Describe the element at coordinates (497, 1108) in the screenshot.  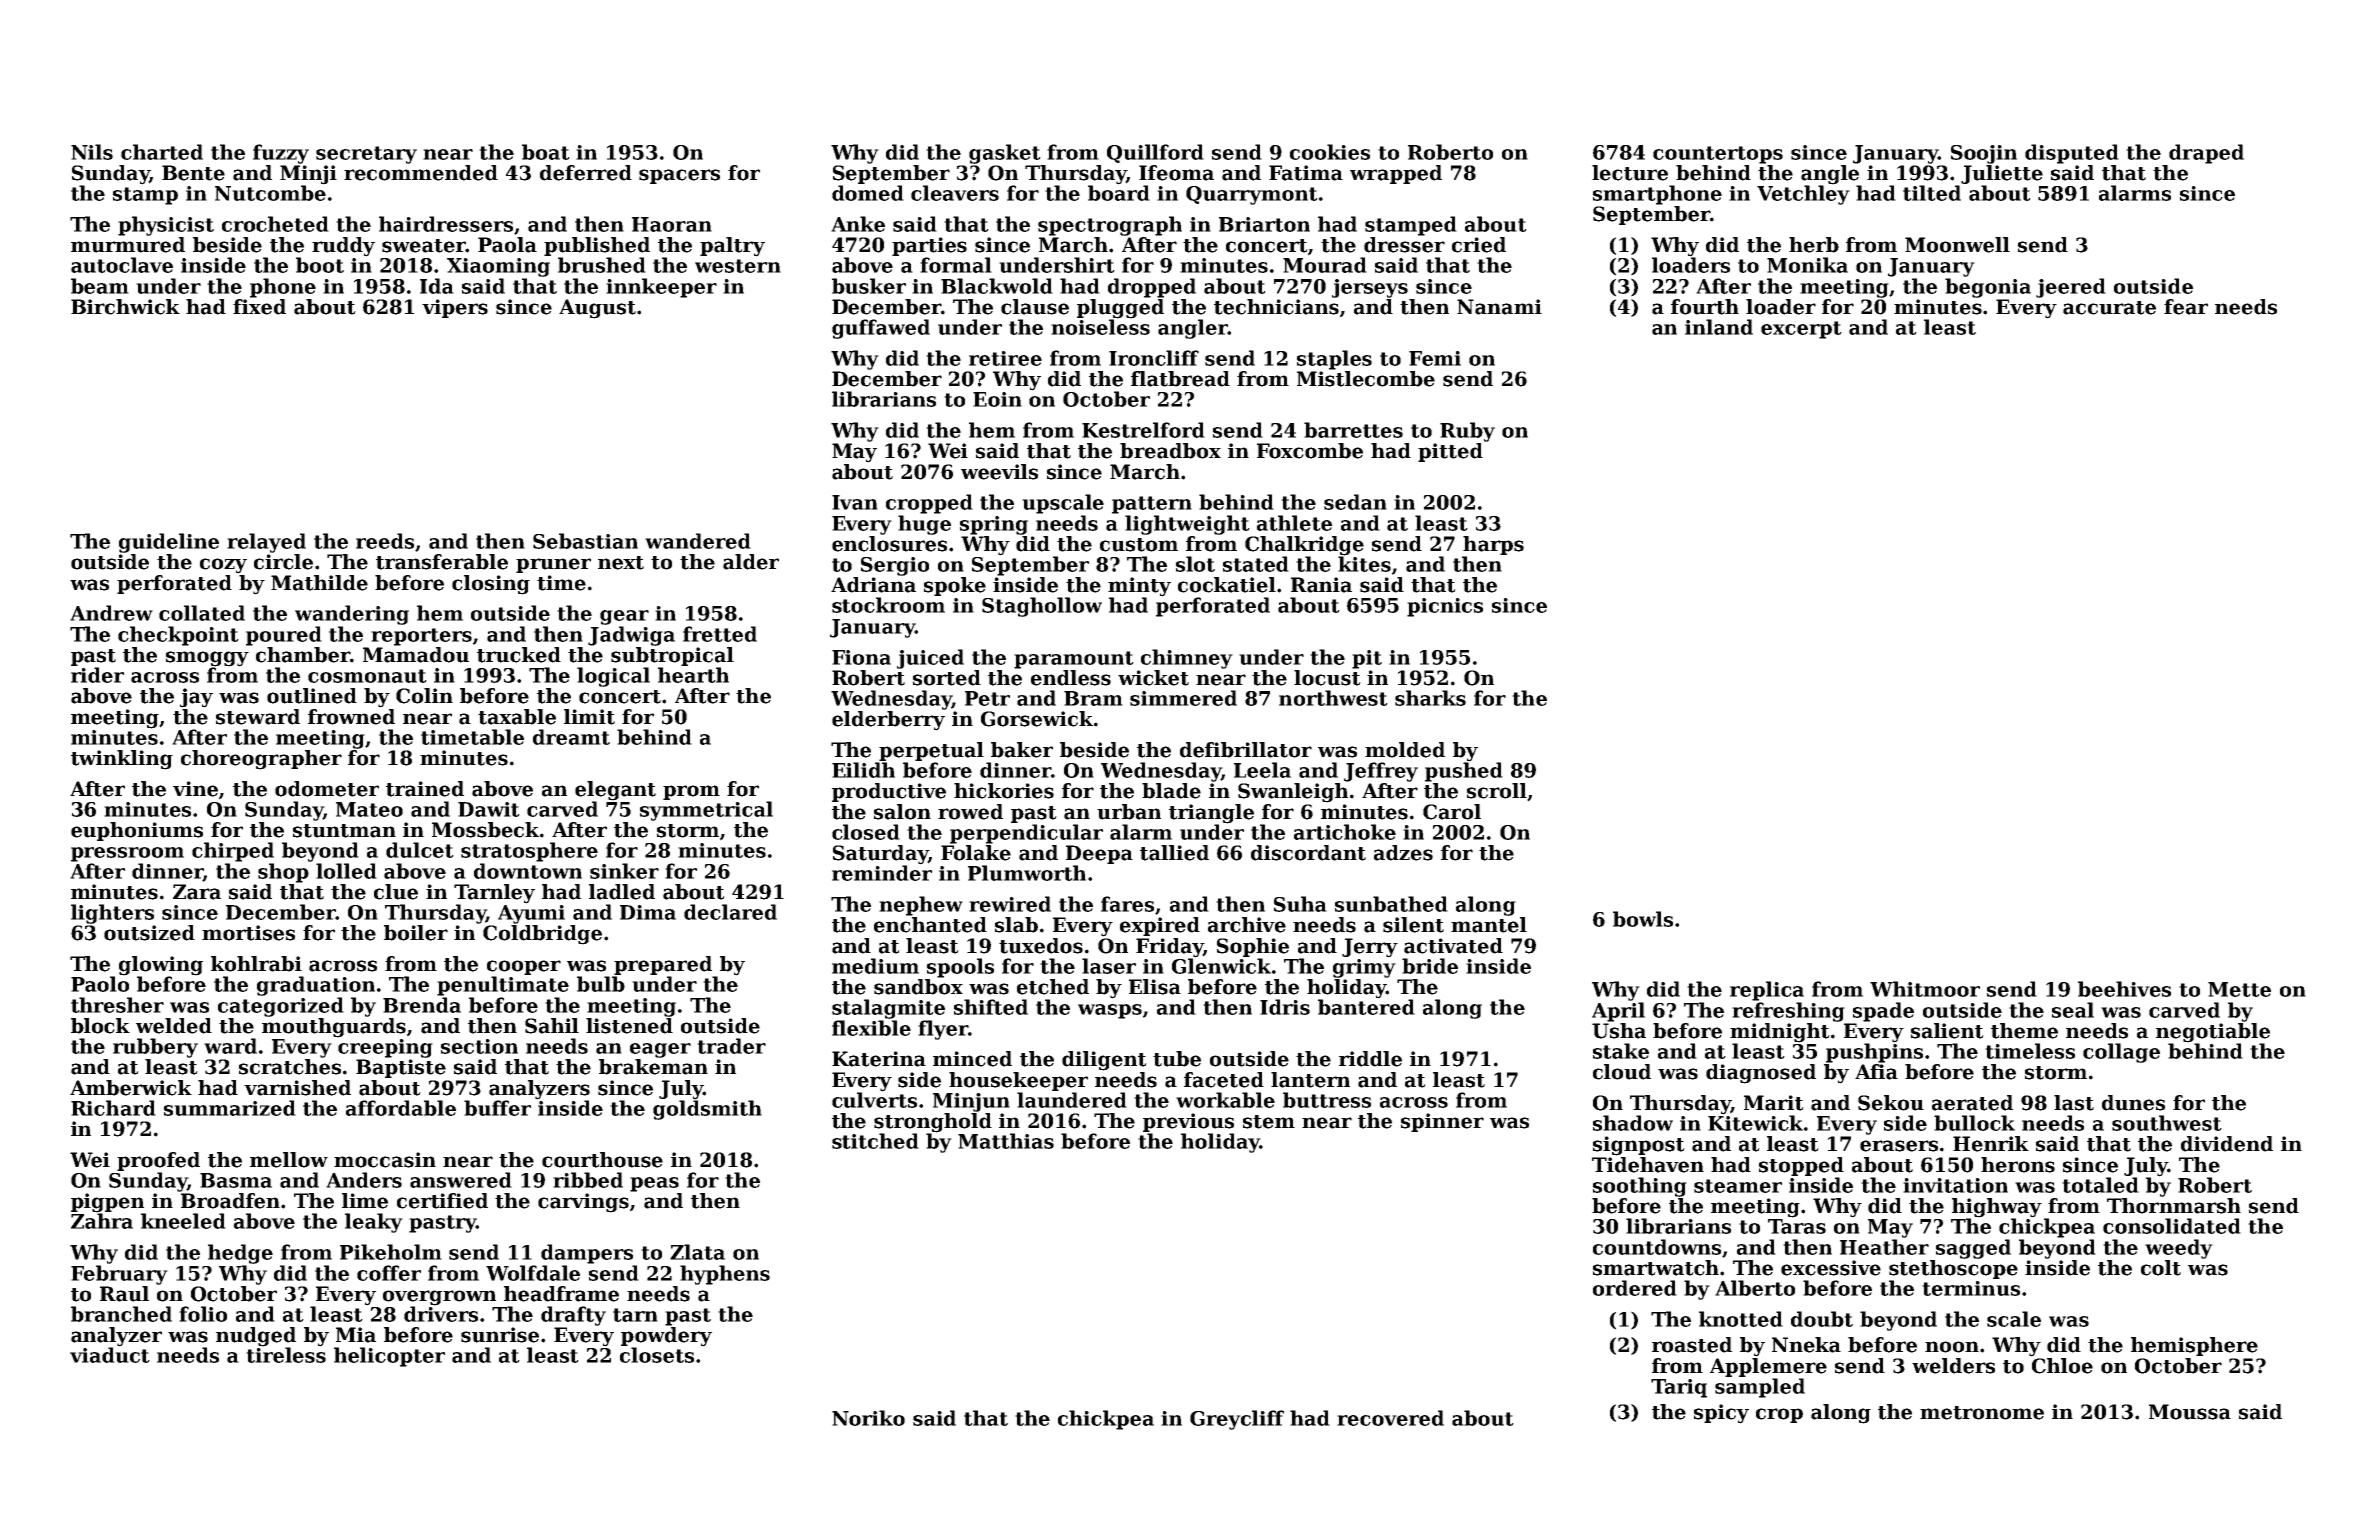
I see `buffer` at that location.
